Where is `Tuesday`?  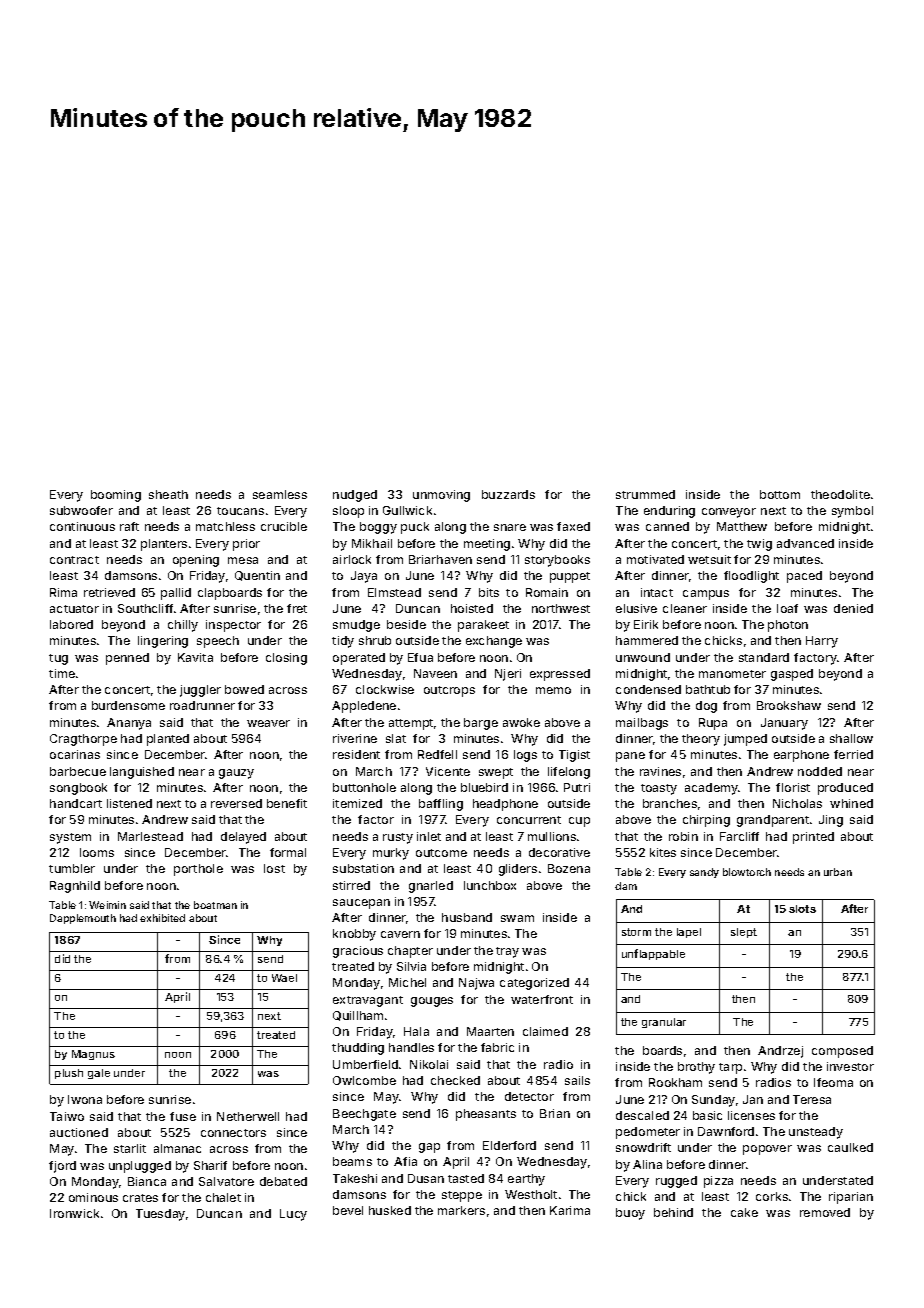 Tuesday is located at coordinates (160, 1215).
